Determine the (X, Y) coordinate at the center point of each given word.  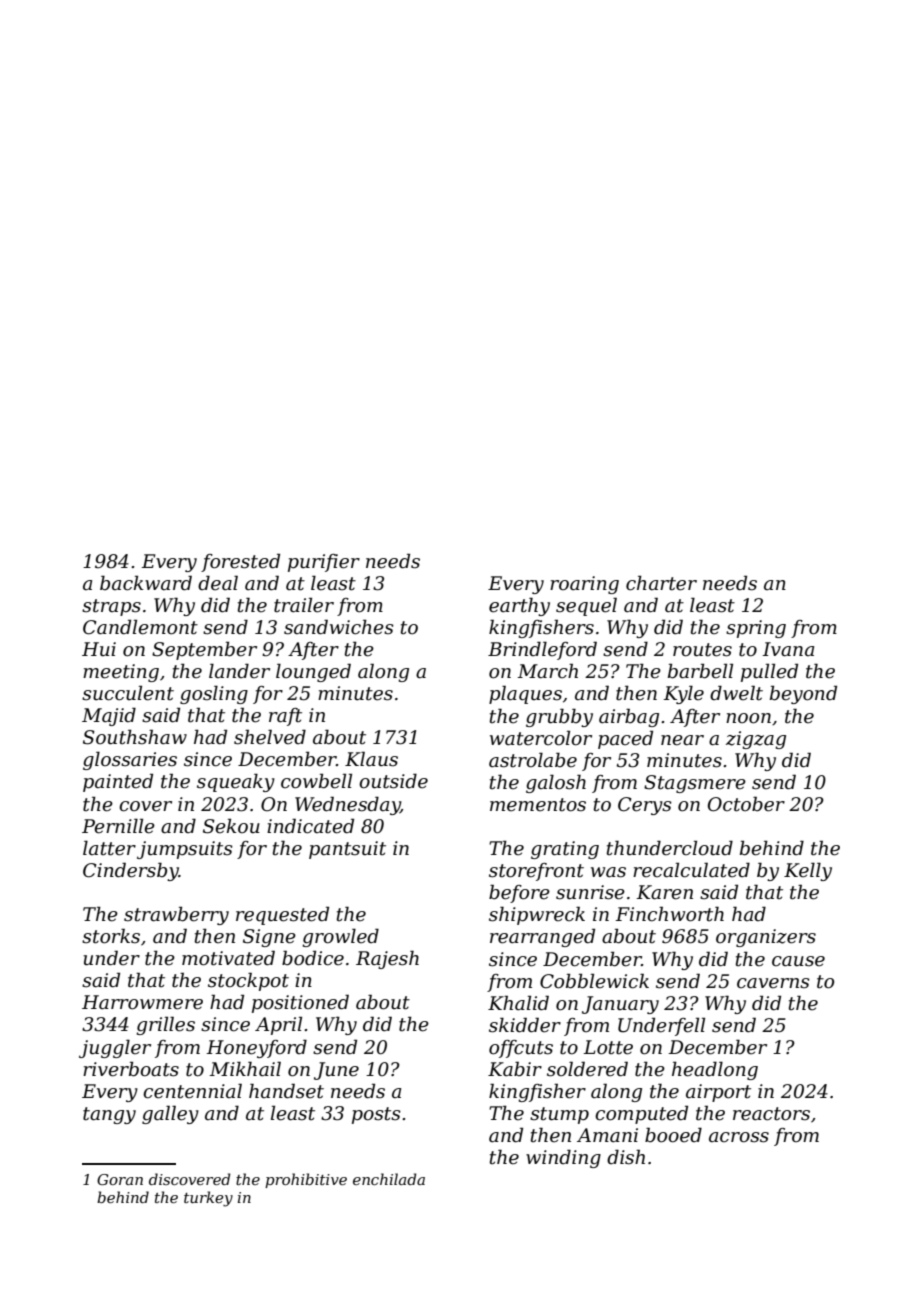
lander (239, 671)
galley (170, 1114)
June (336, 1071)
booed (673, 1135)
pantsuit (347, 850)
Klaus (371, 759)
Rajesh (387, 960)
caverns (773, 983)
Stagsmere (695, 784)
